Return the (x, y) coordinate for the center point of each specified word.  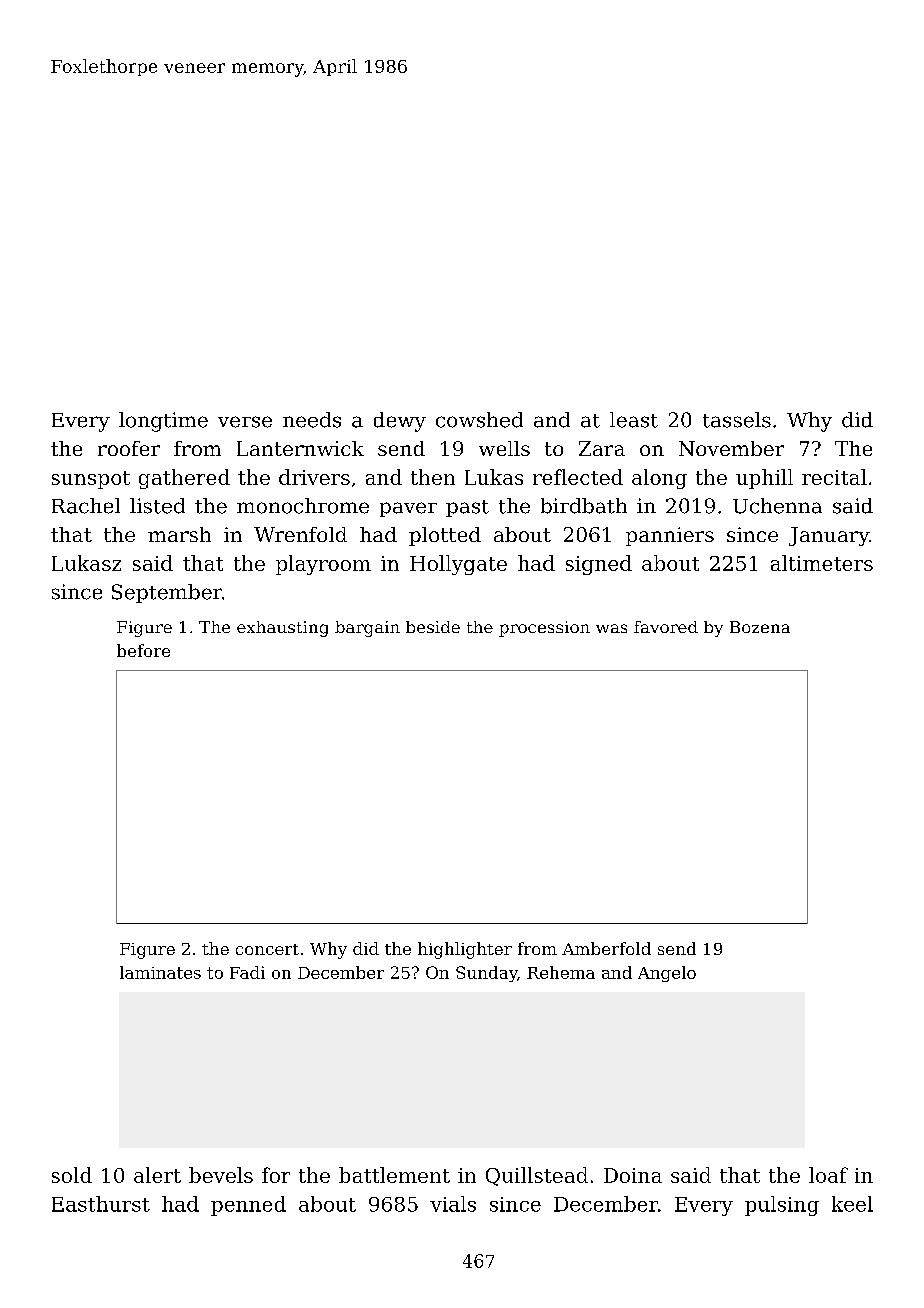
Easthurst (101, 1204)
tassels (737, 420)
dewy (400, 422)
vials (453, 1204)
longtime (163, 422)
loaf (828, 1175)
